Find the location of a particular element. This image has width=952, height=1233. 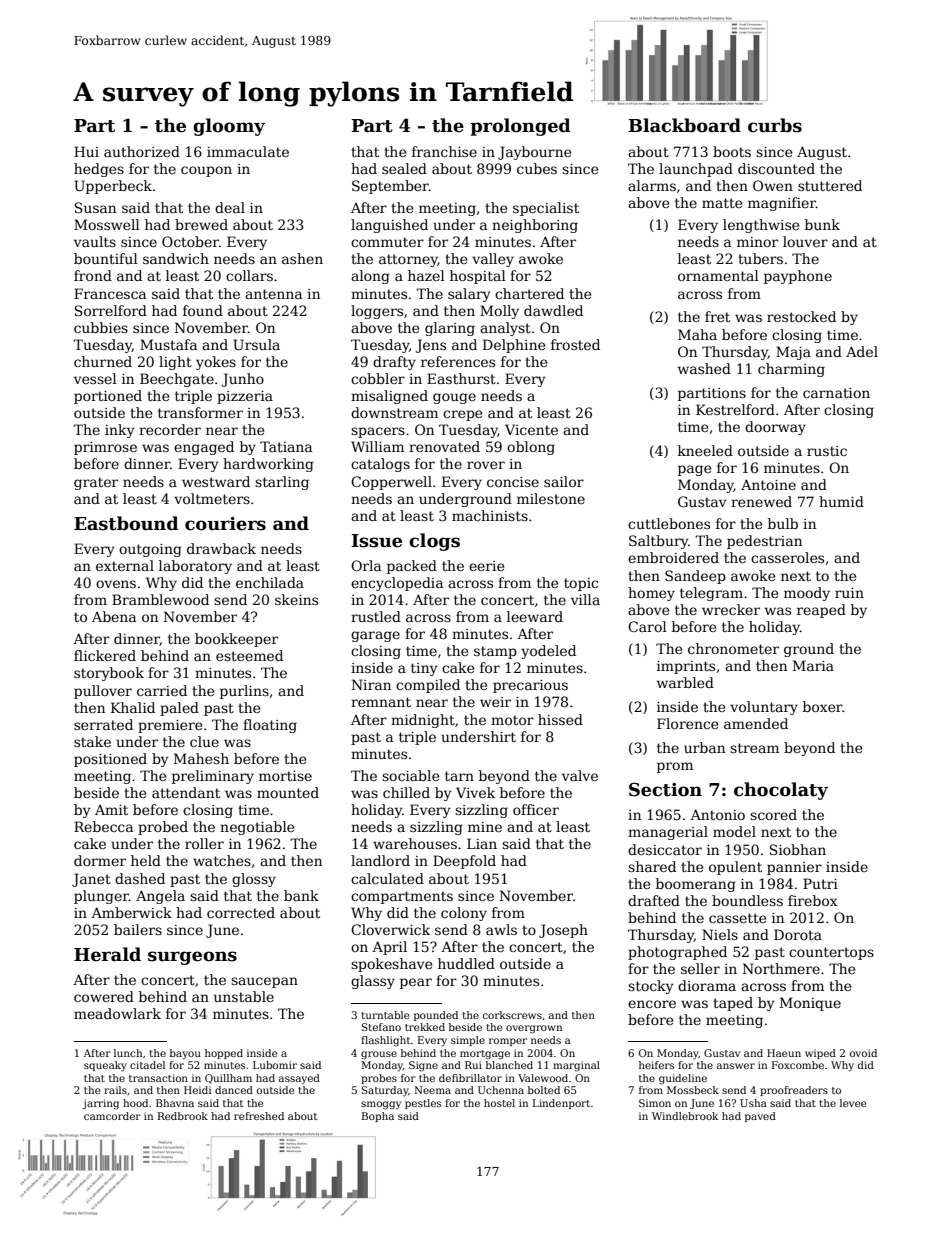

pizzeria is located at coordinates (245, 397).
